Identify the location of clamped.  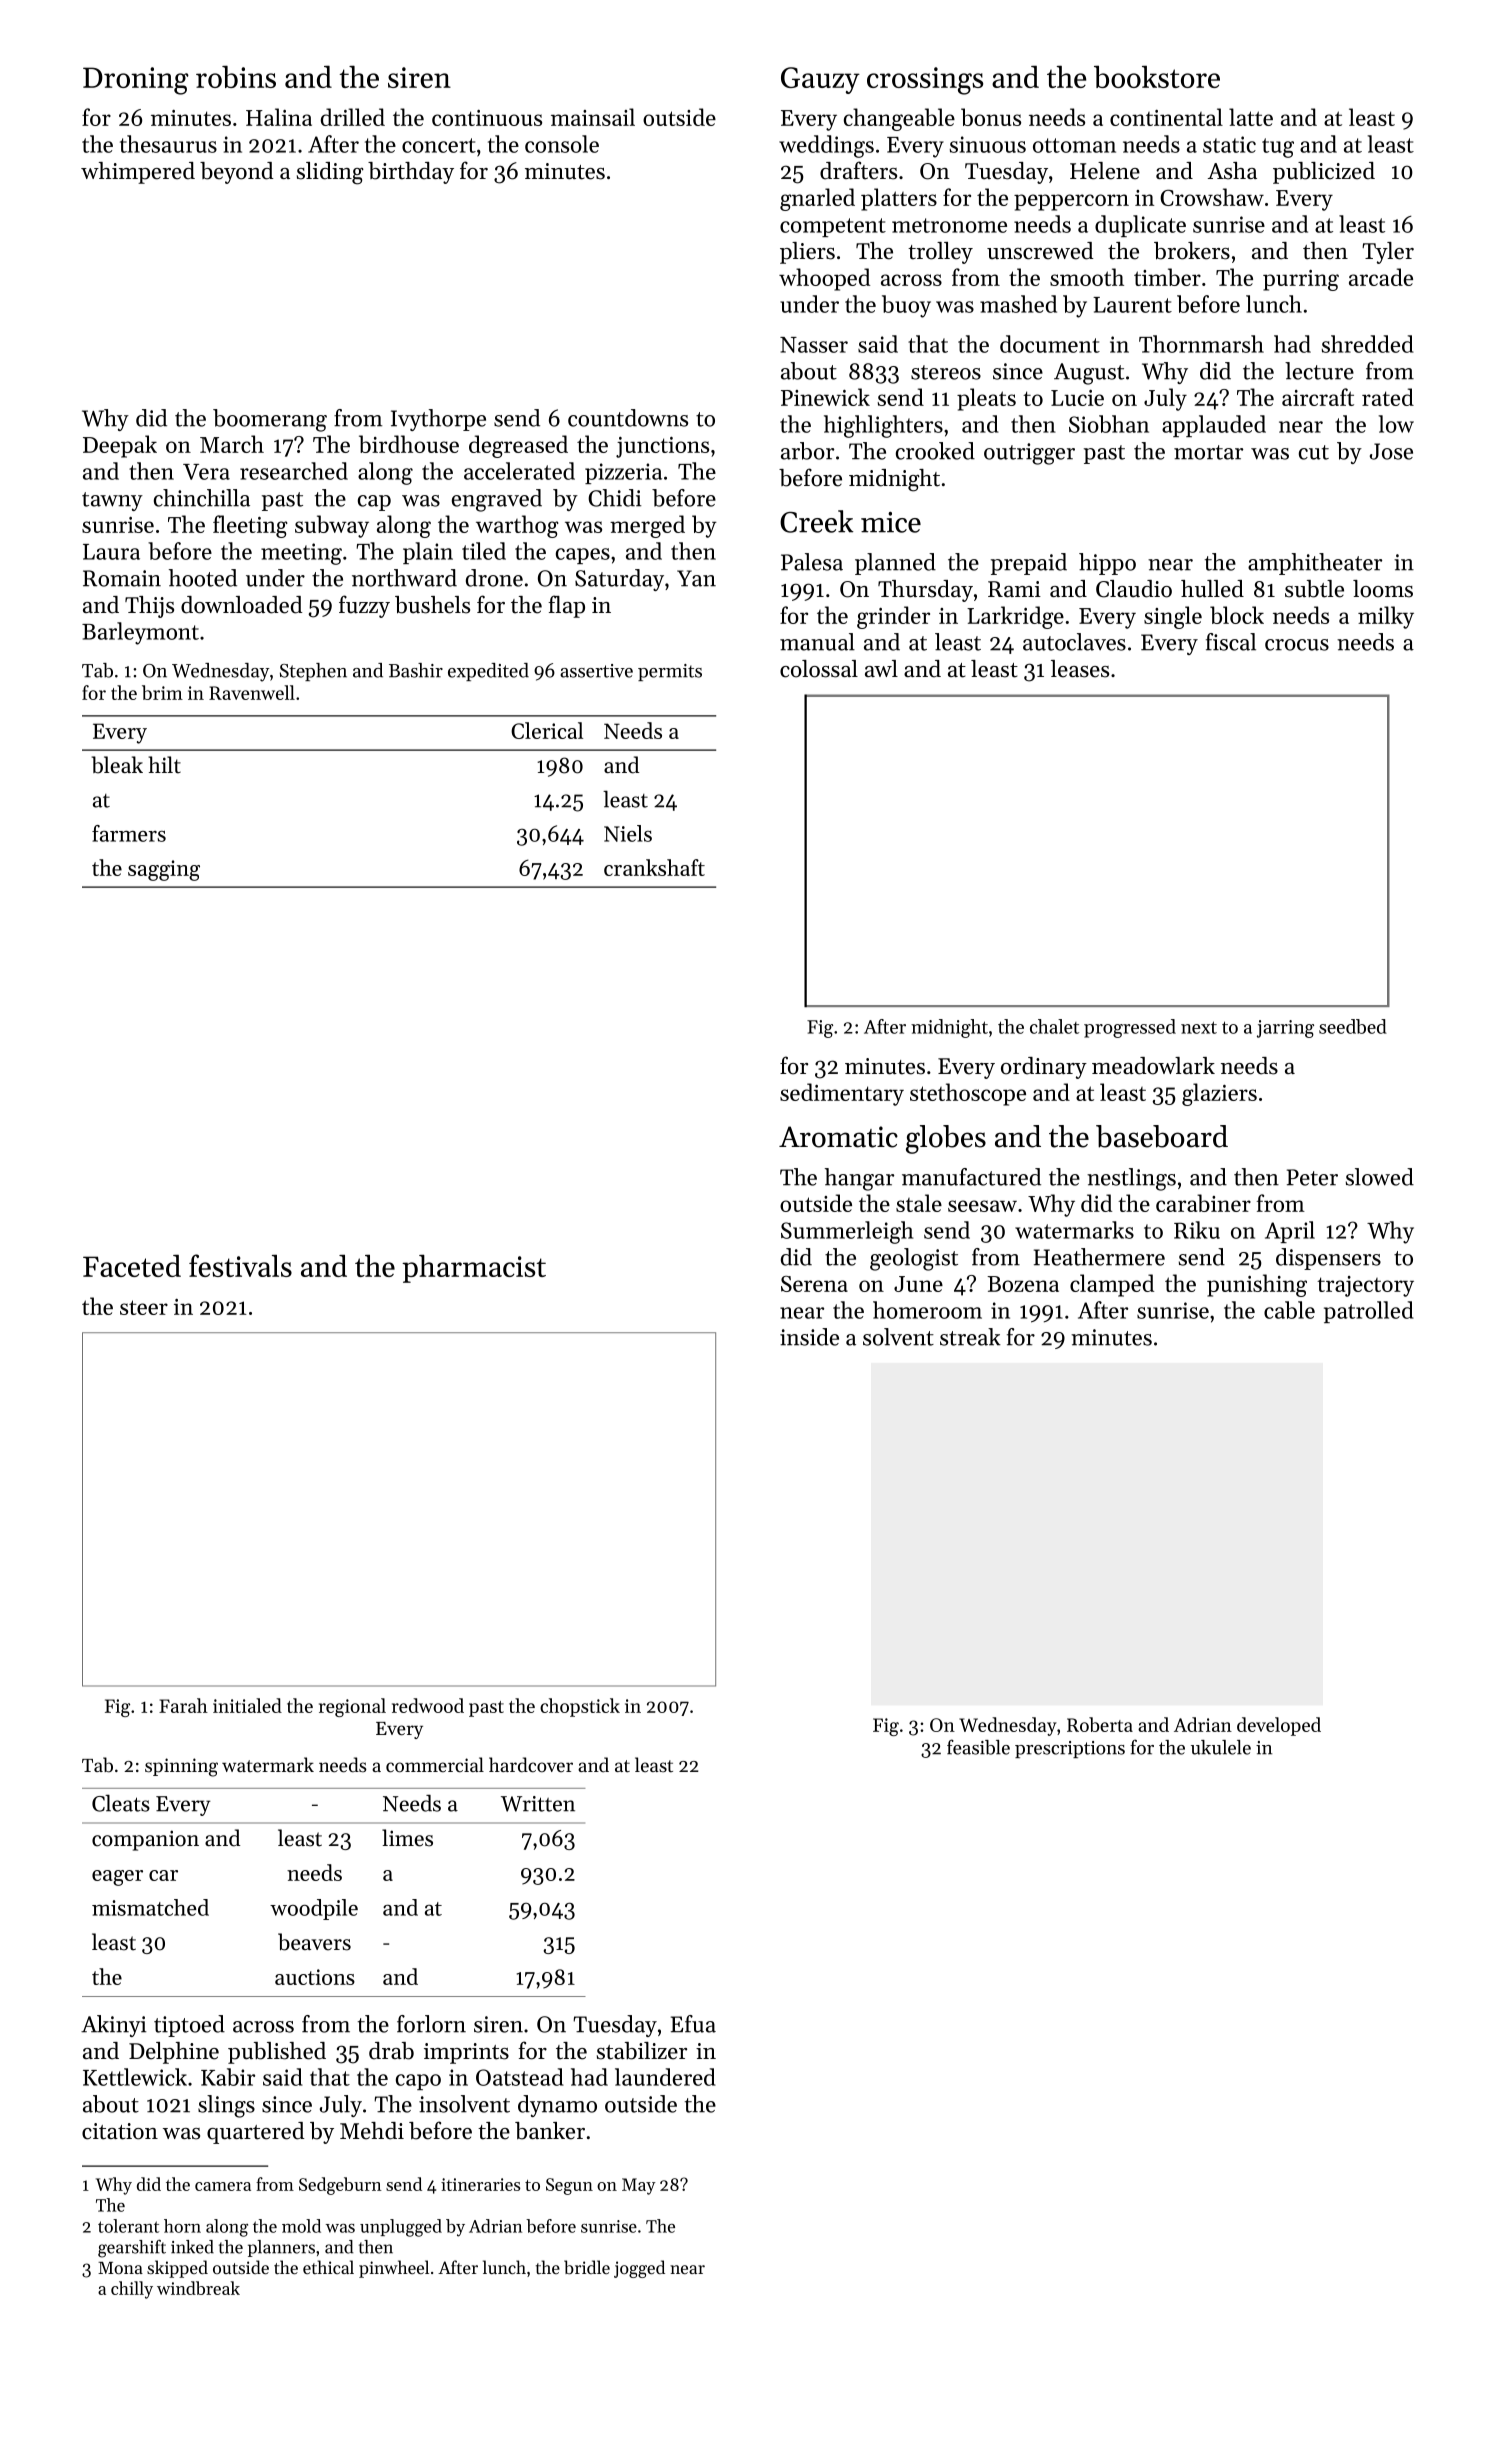
(1112, 1285).
